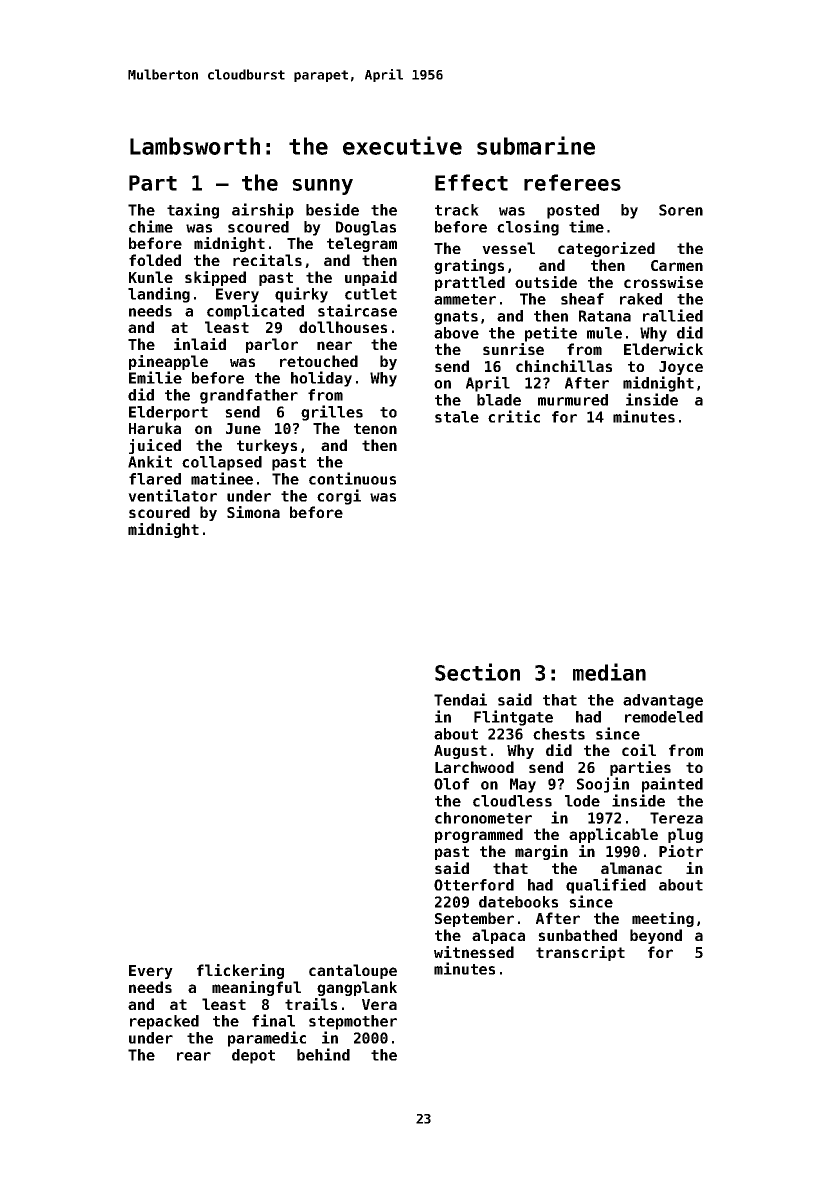 The width and height of the document is (832, 1181). I want to click on Effect, so click(471, 182).
